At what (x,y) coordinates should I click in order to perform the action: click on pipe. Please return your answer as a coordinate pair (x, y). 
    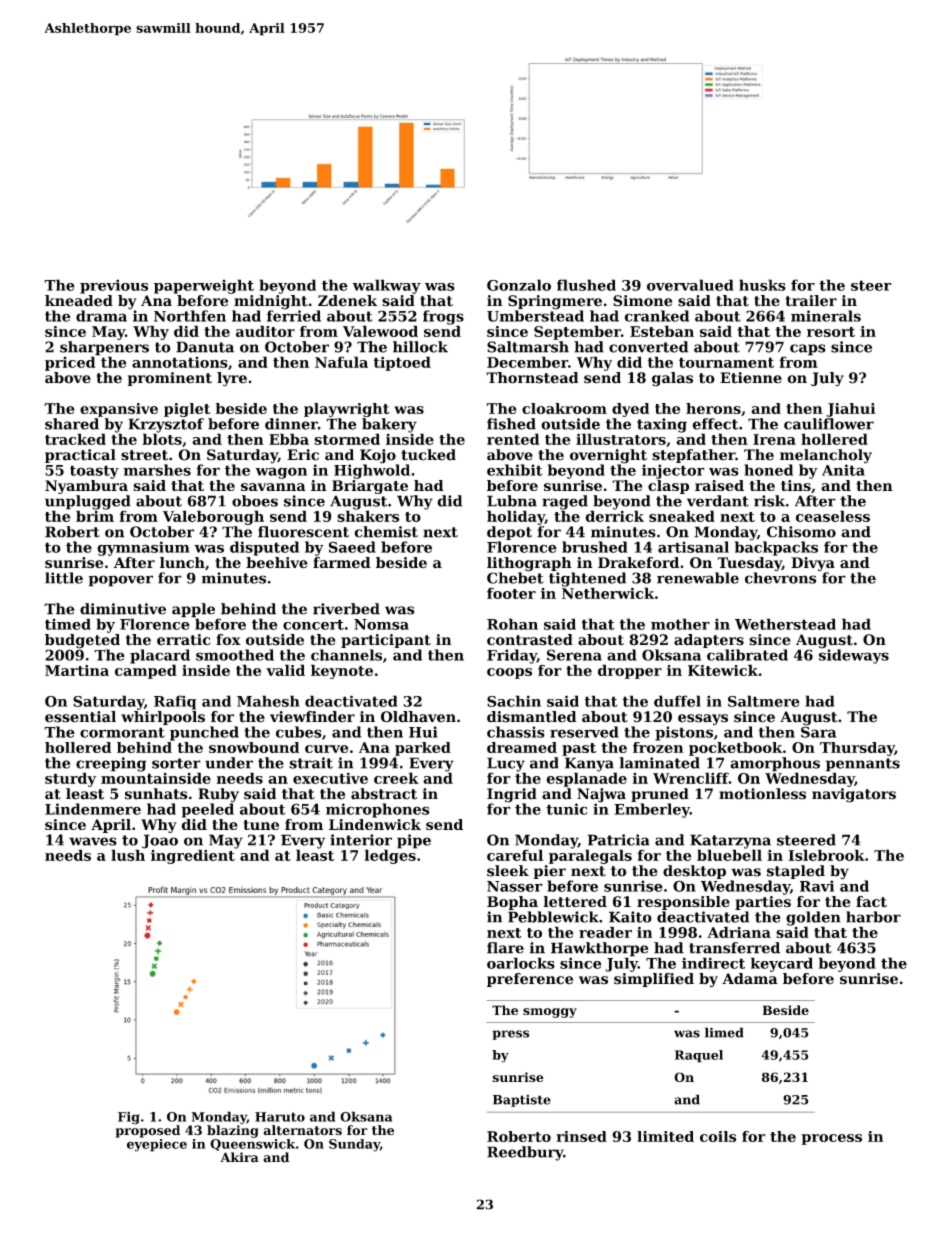
    Looking at the image, I should click on (414, 841).
